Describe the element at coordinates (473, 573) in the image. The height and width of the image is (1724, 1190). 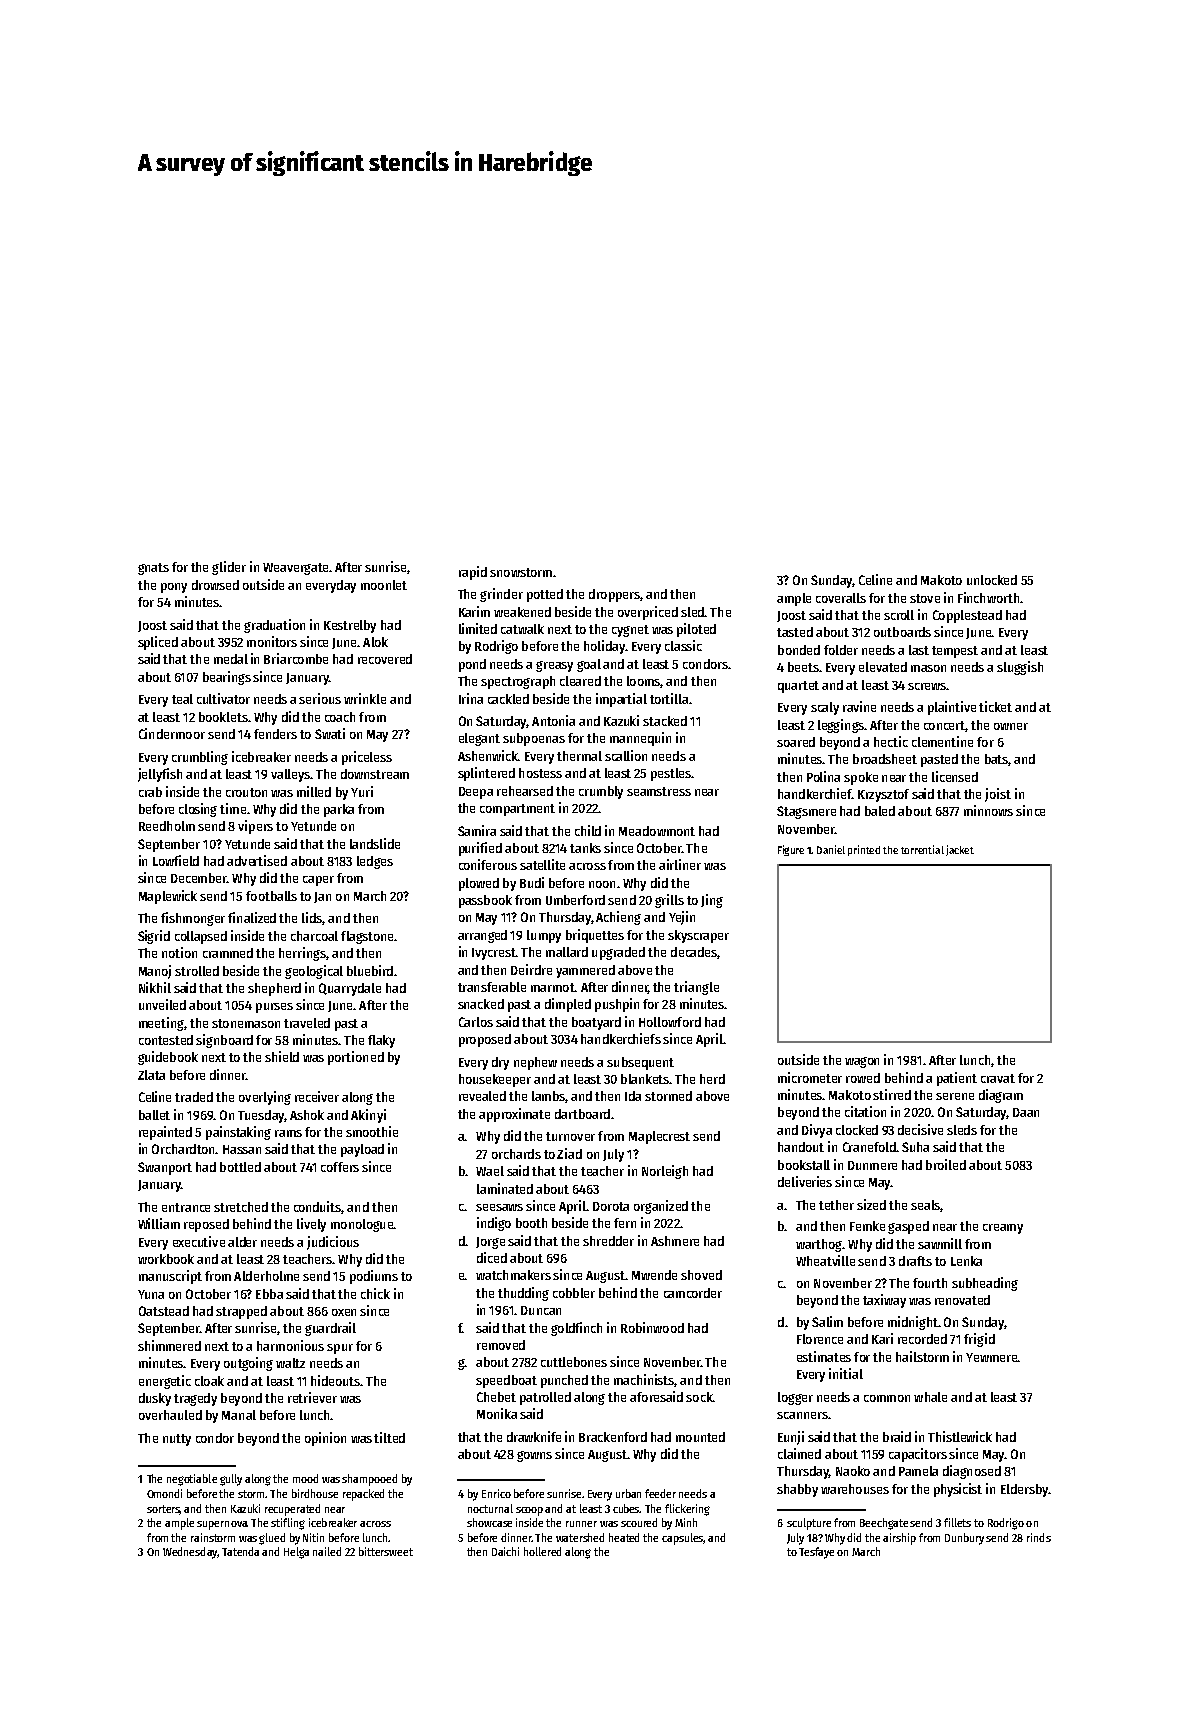
I see `rapid` at that location.
